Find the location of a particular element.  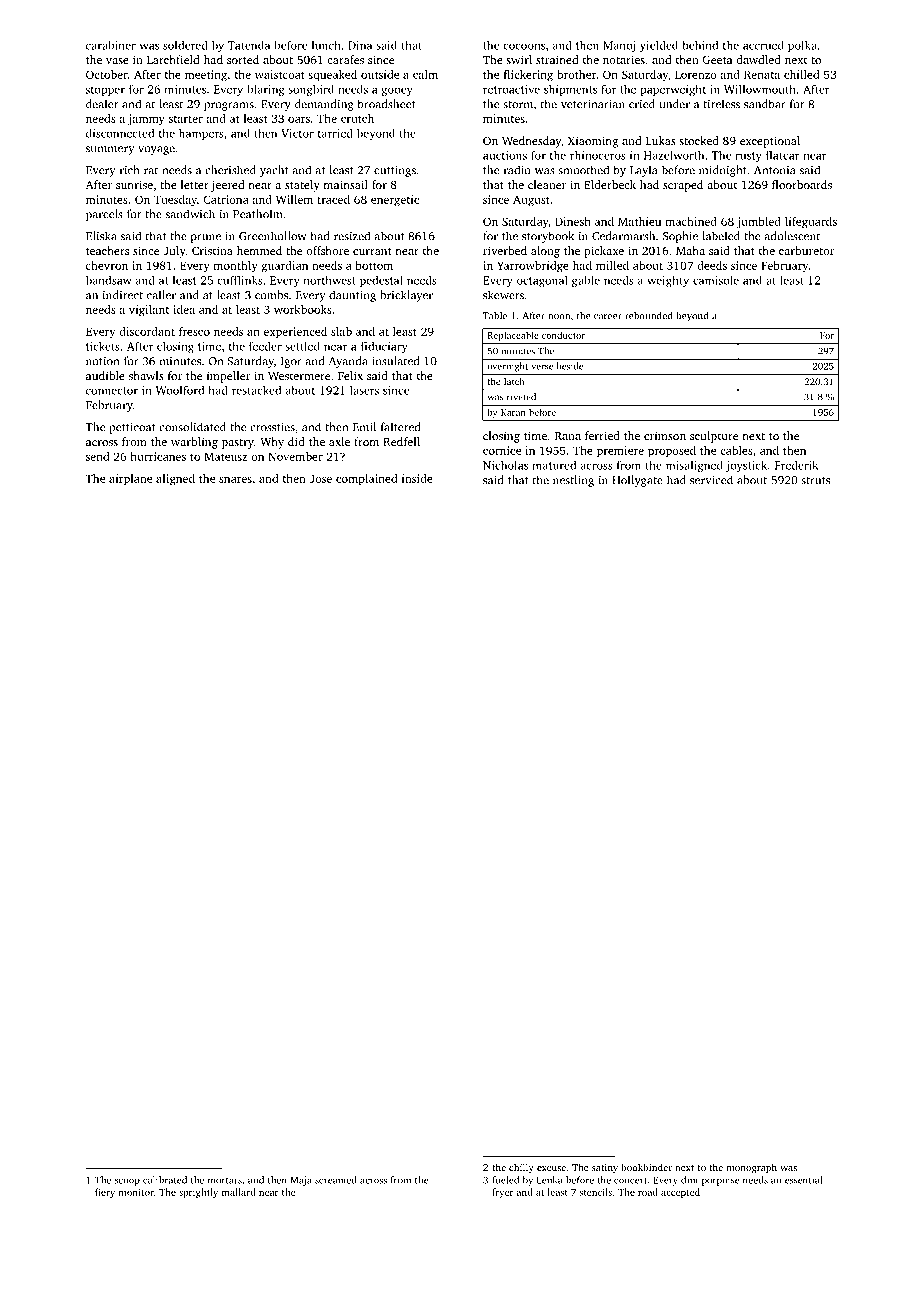

fresco is located at coordinates (194, 331).
